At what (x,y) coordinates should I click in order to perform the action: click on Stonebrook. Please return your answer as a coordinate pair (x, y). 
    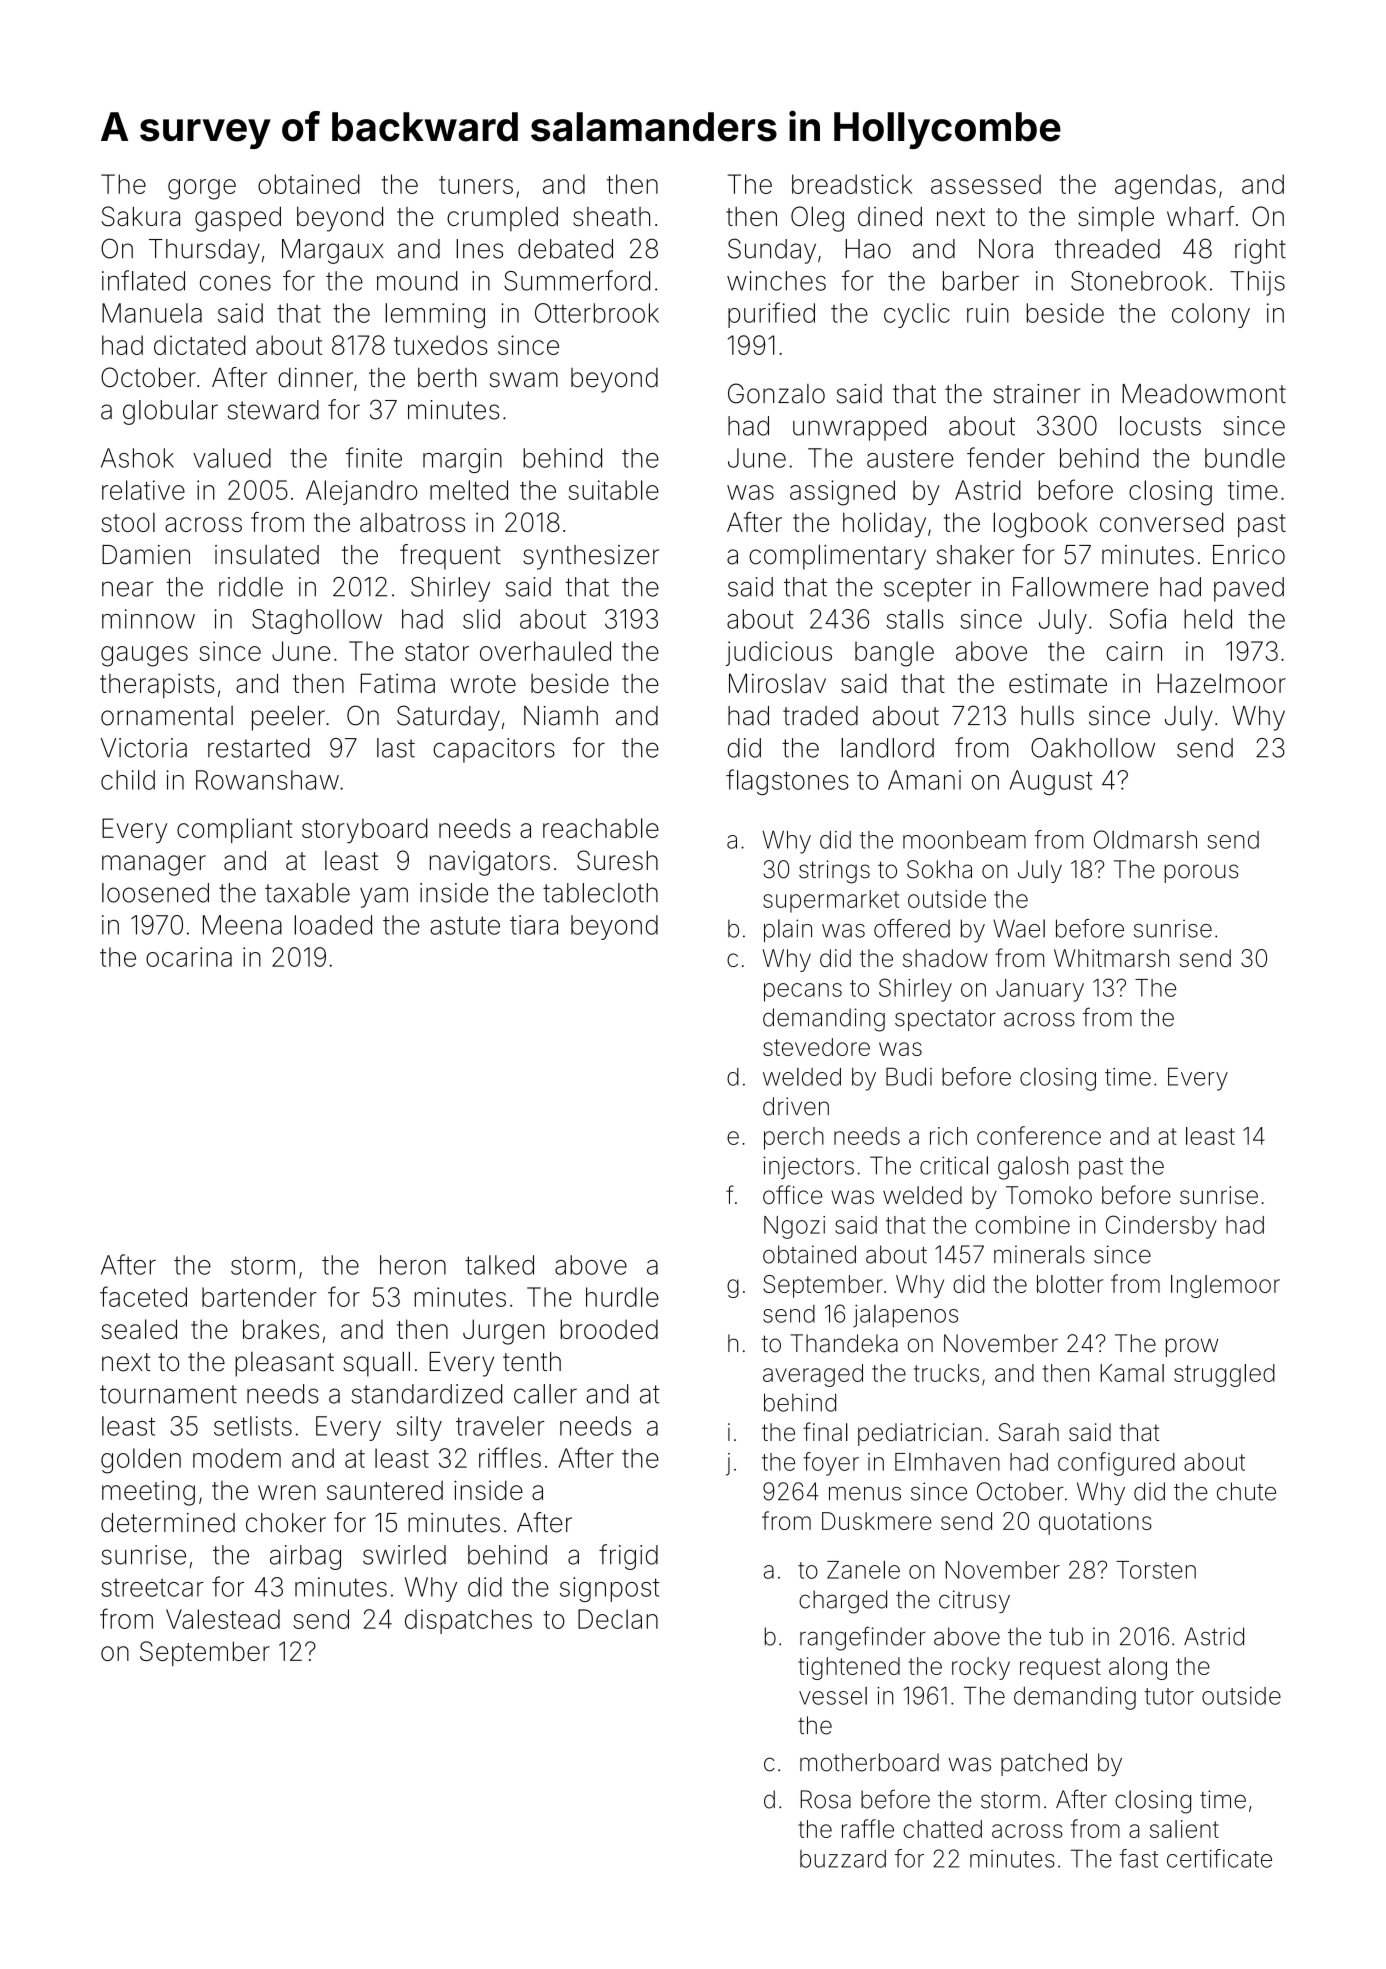
    Looking at the image, I should click on (1138, 281).
